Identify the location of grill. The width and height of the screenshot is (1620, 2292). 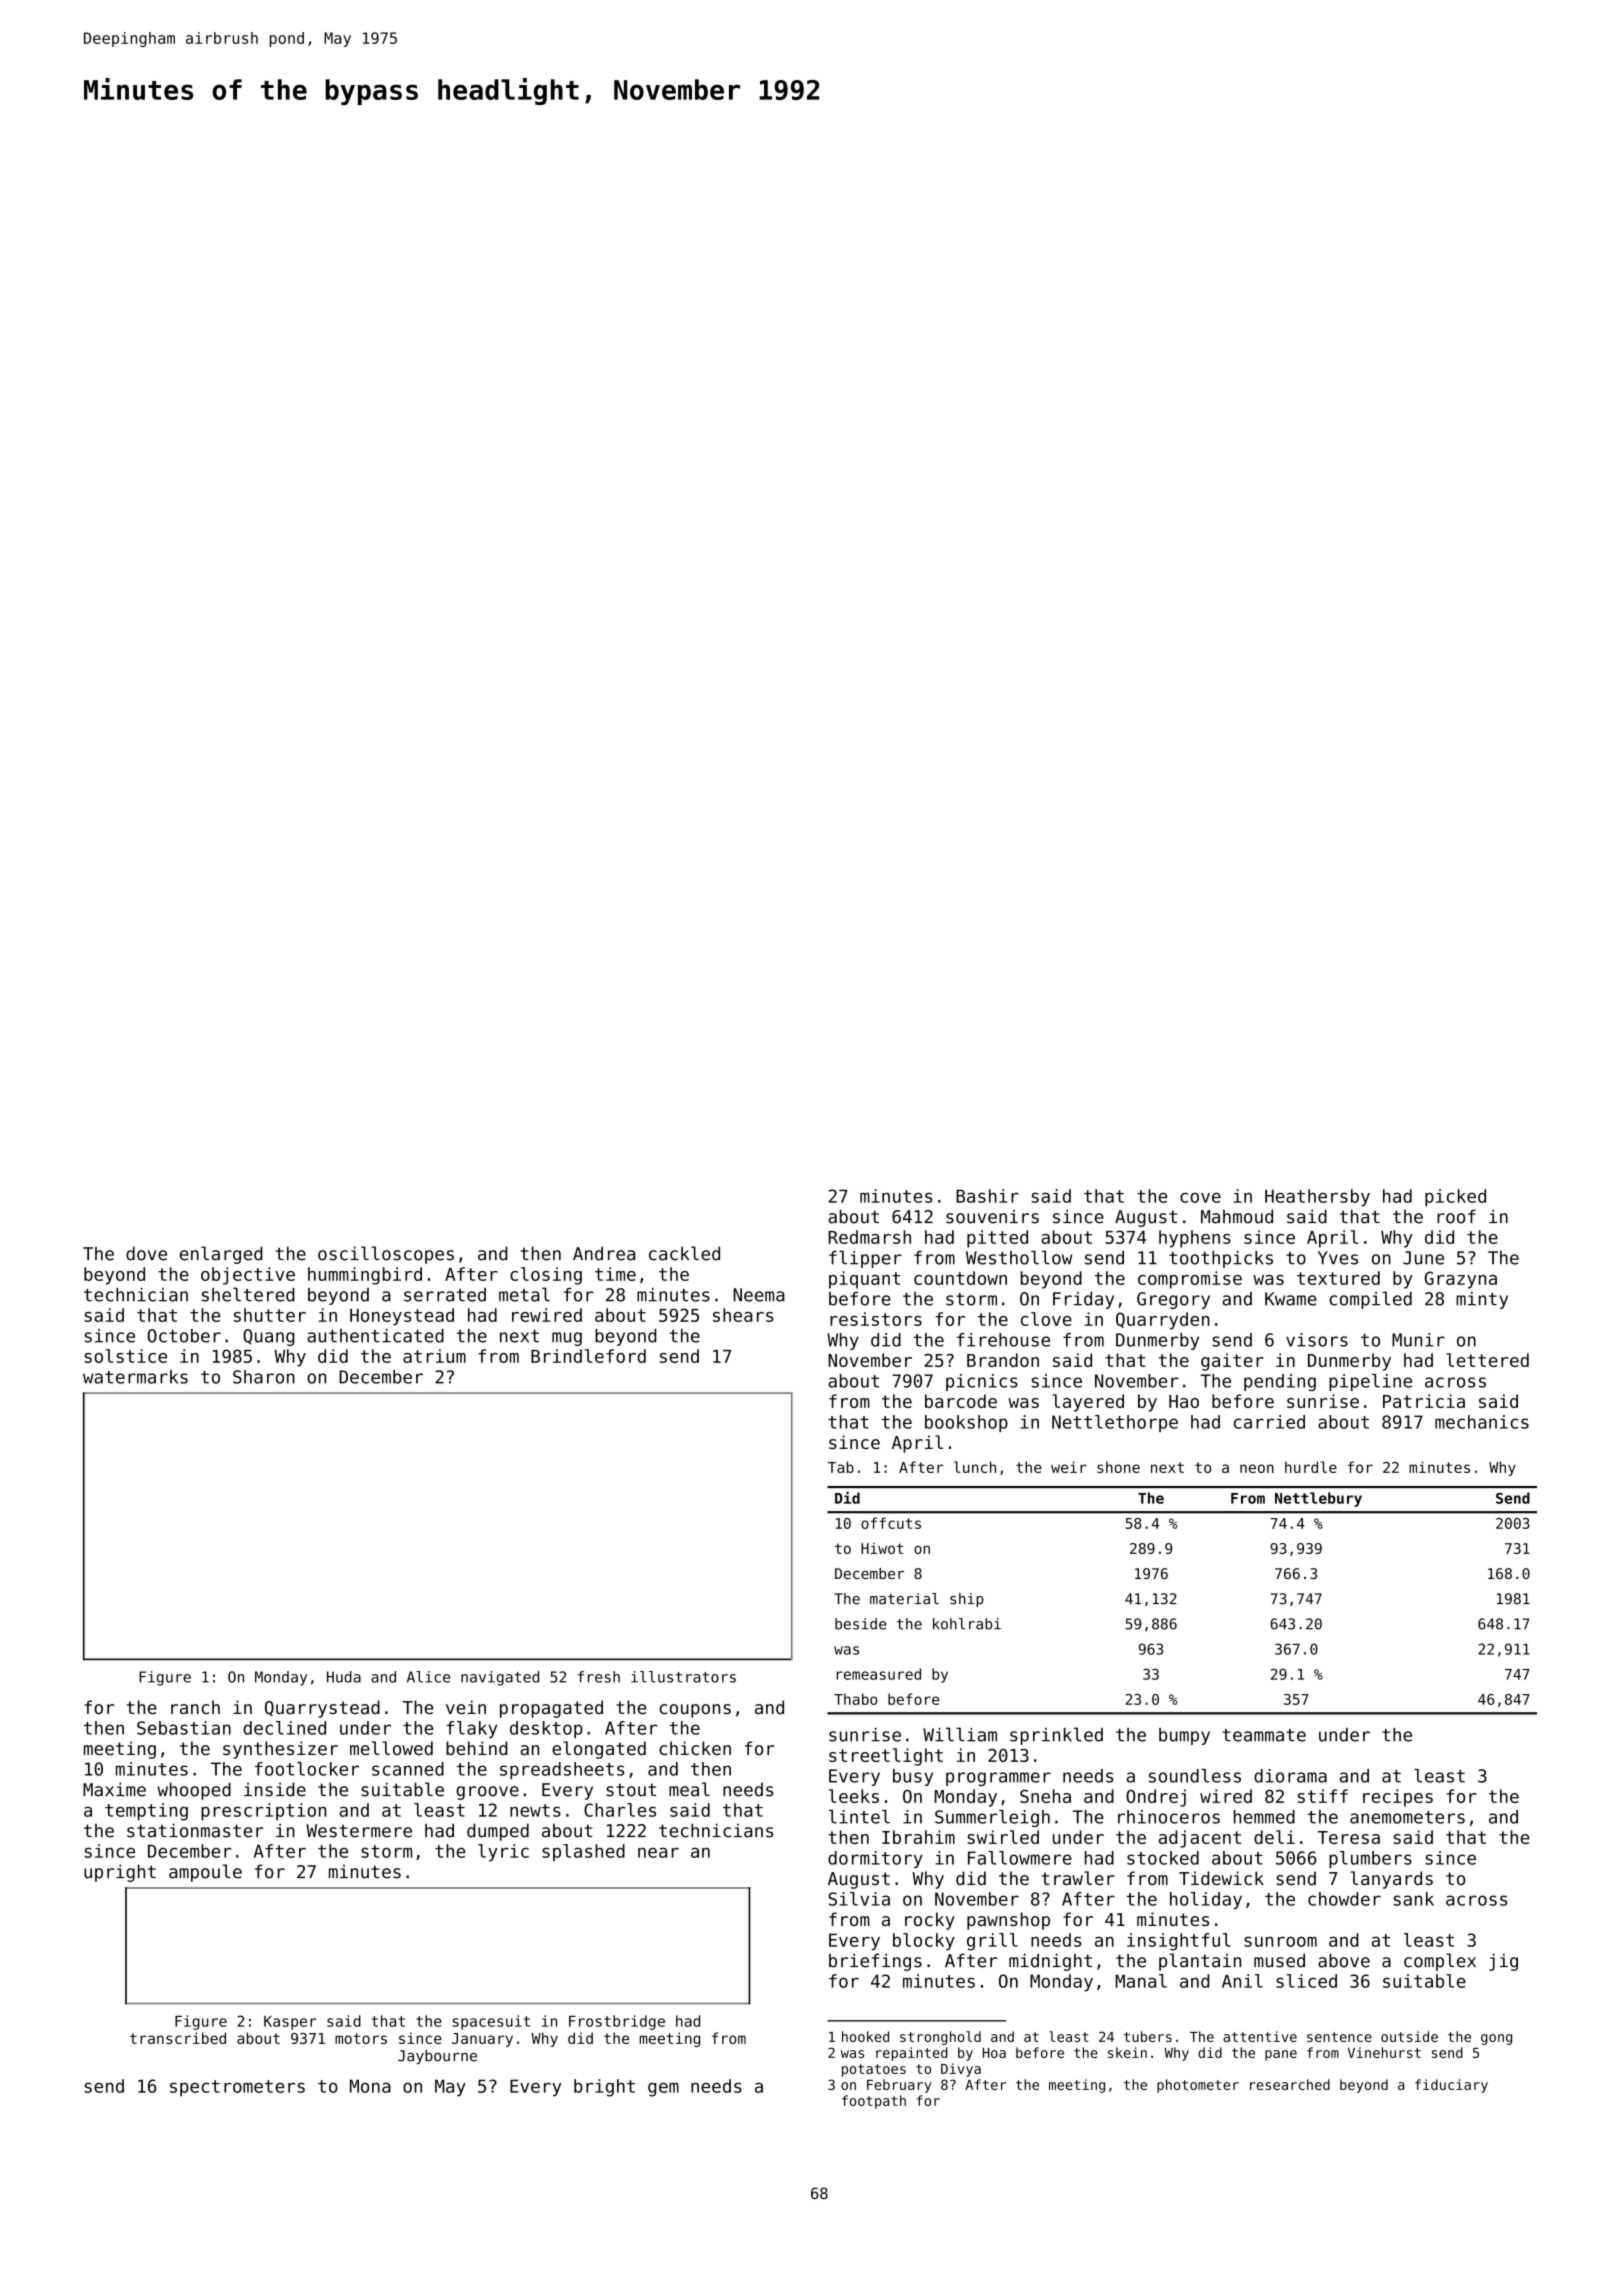
(992, 1942).
